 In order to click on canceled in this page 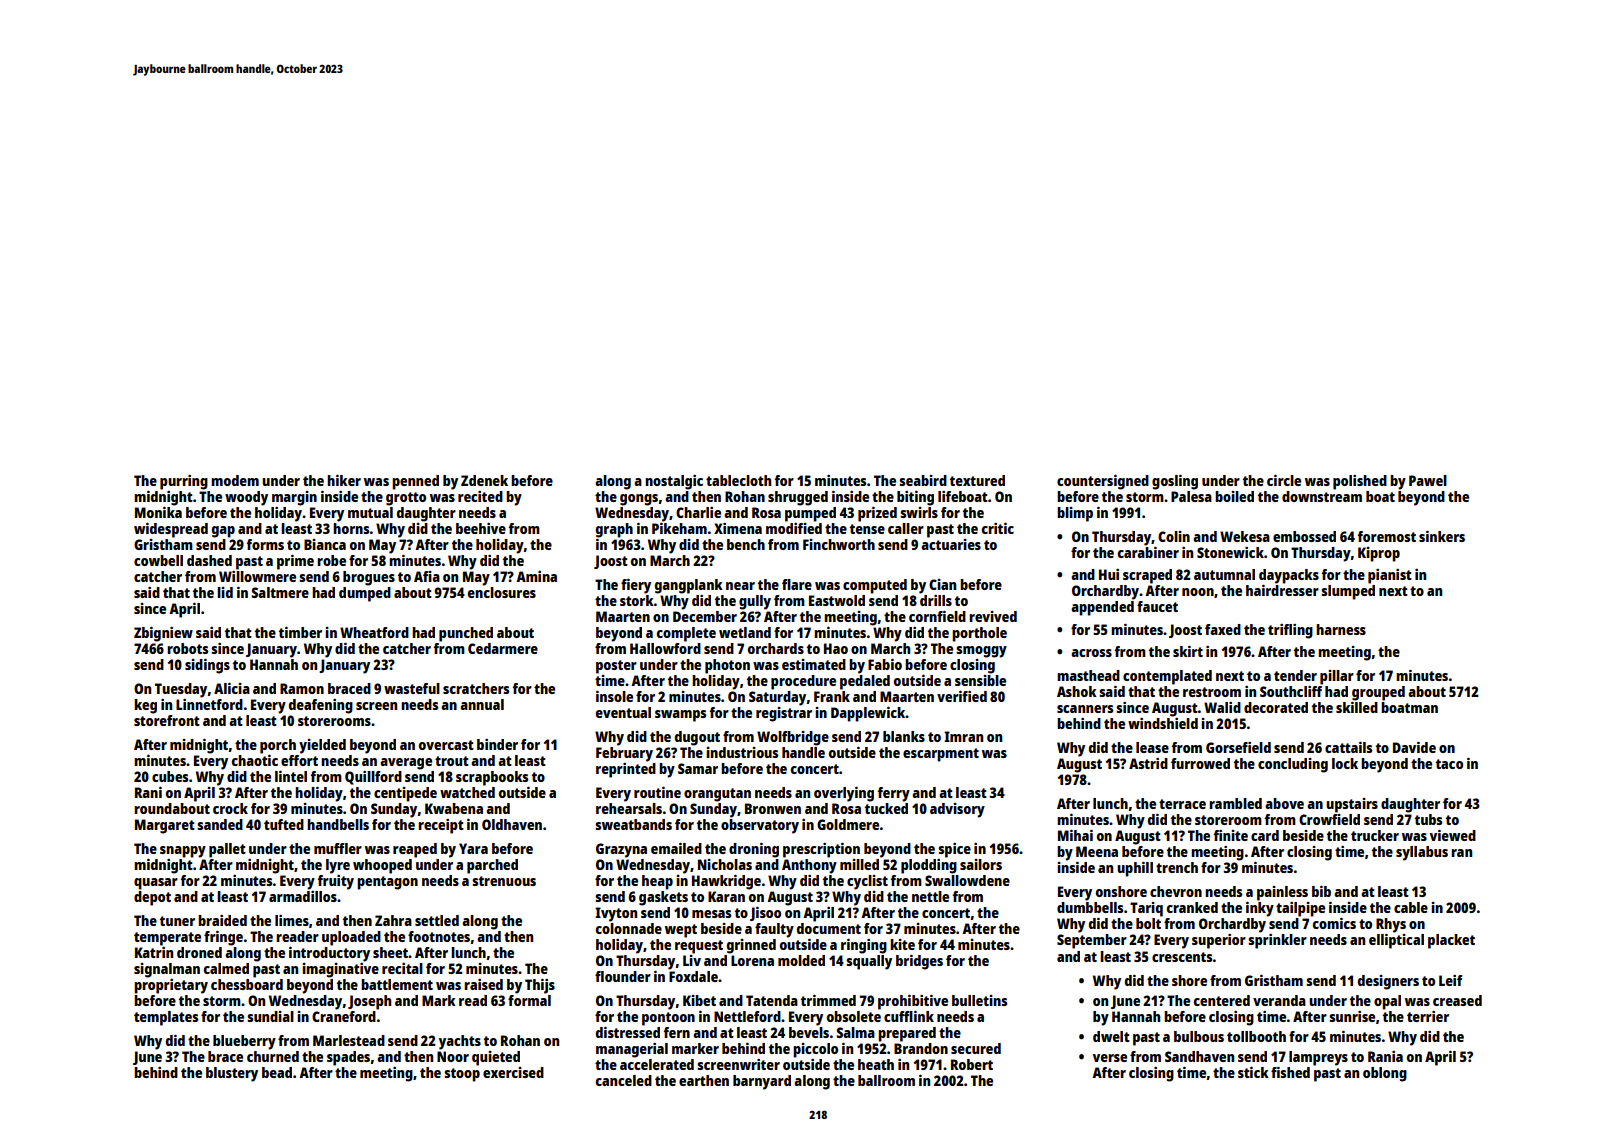, I will do `click(624, 1080)`.
